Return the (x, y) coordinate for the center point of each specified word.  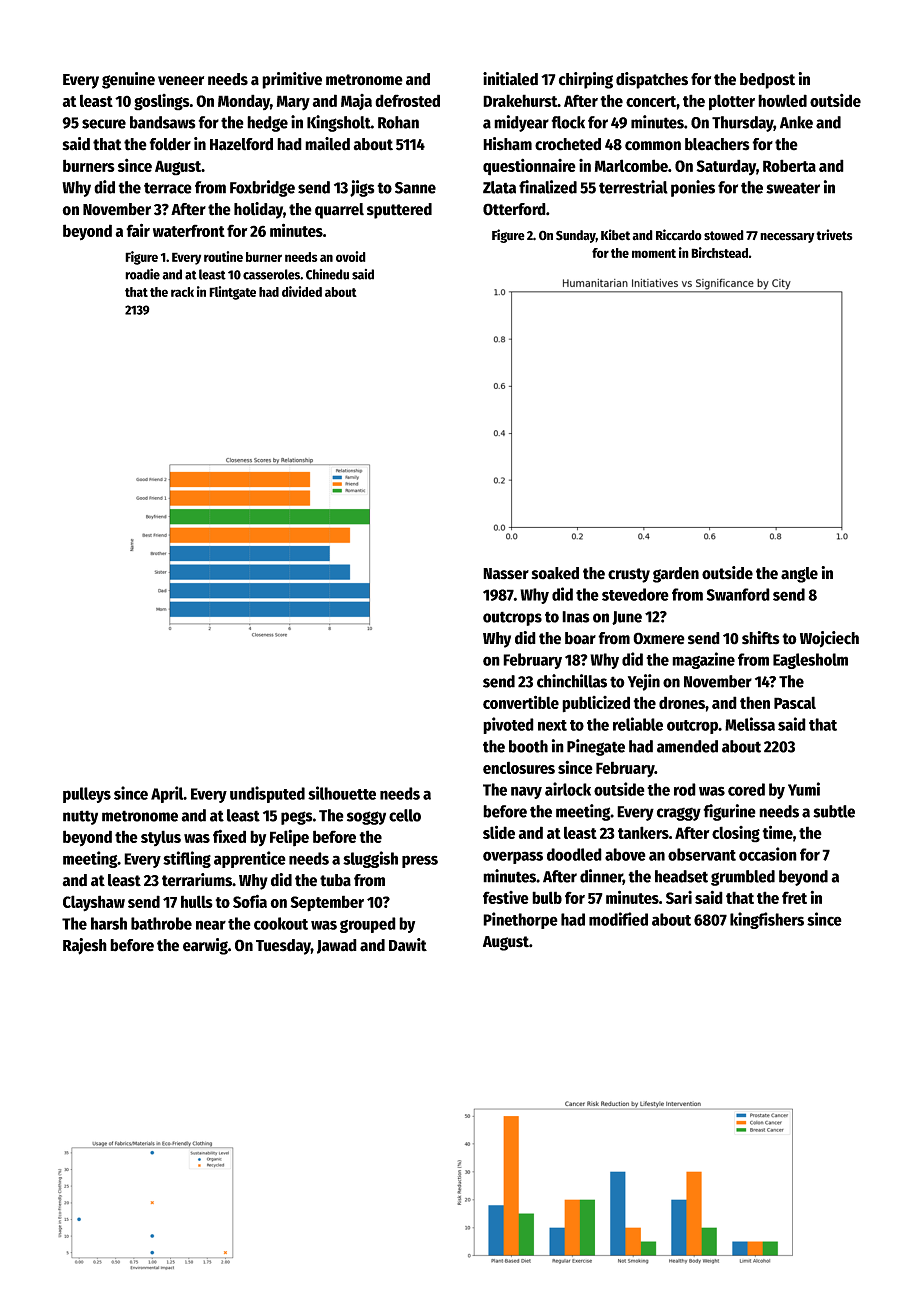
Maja (356, 102)
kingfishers (767, 920)
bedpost (767, 81)
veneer (181, 81)
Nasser (506, 574)
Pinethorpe (520, 920)
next (552, 725)
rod (685, 789)
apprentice (250, 859)
